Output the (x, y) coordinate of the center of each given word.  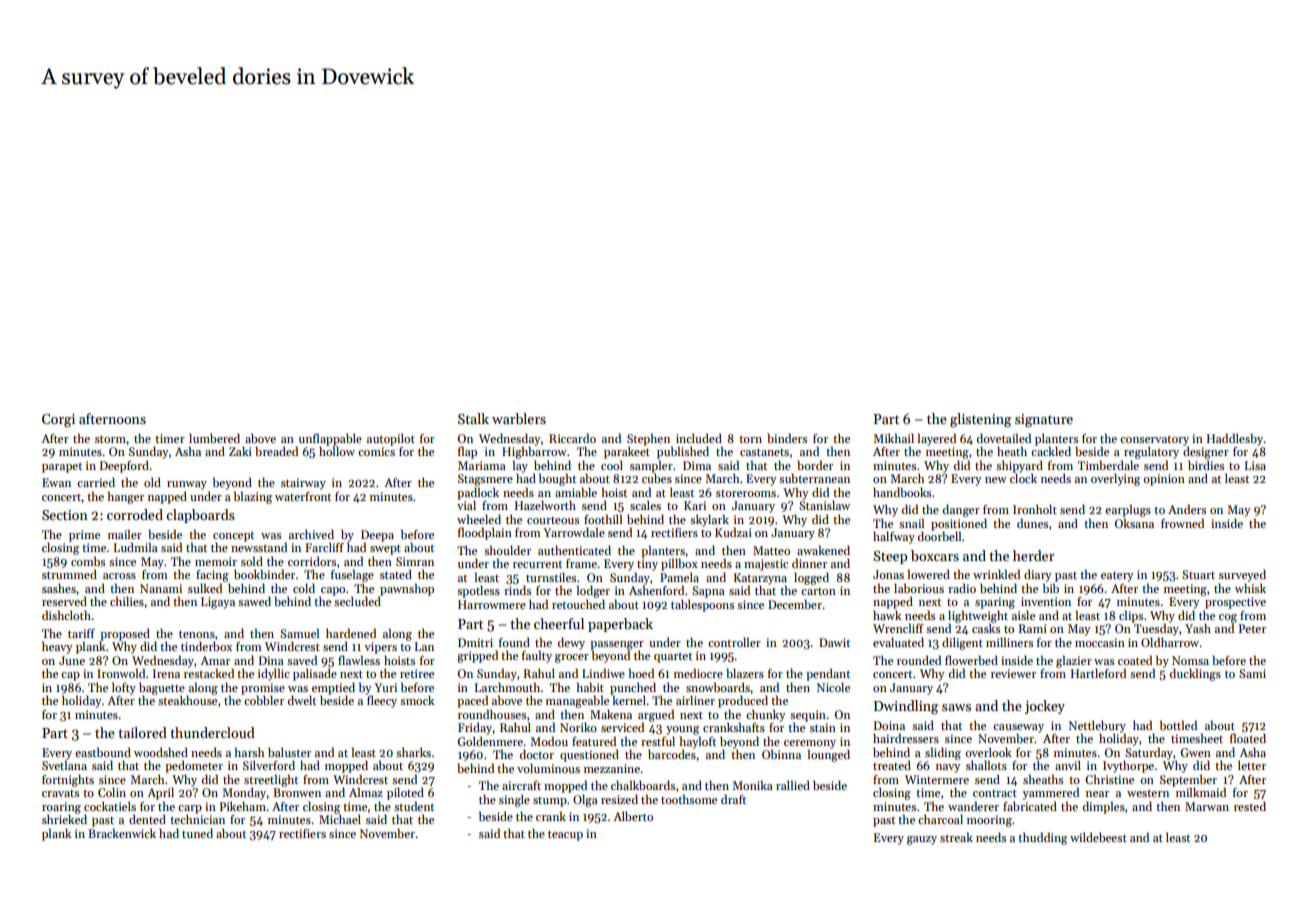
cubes (657, 478)
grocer (572, 658)
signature (1044, 421)
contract (995, 793)
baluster (289, 752)
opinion (1164, 480)
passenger (617, 646)
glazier (1074, 661)
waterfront (303, 496)
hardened (351, 633)
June (72, 660)
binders (787, 438)
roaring (61, 808)
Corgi (58, 421)
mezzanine (612, 768)
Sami (1252, 673)
